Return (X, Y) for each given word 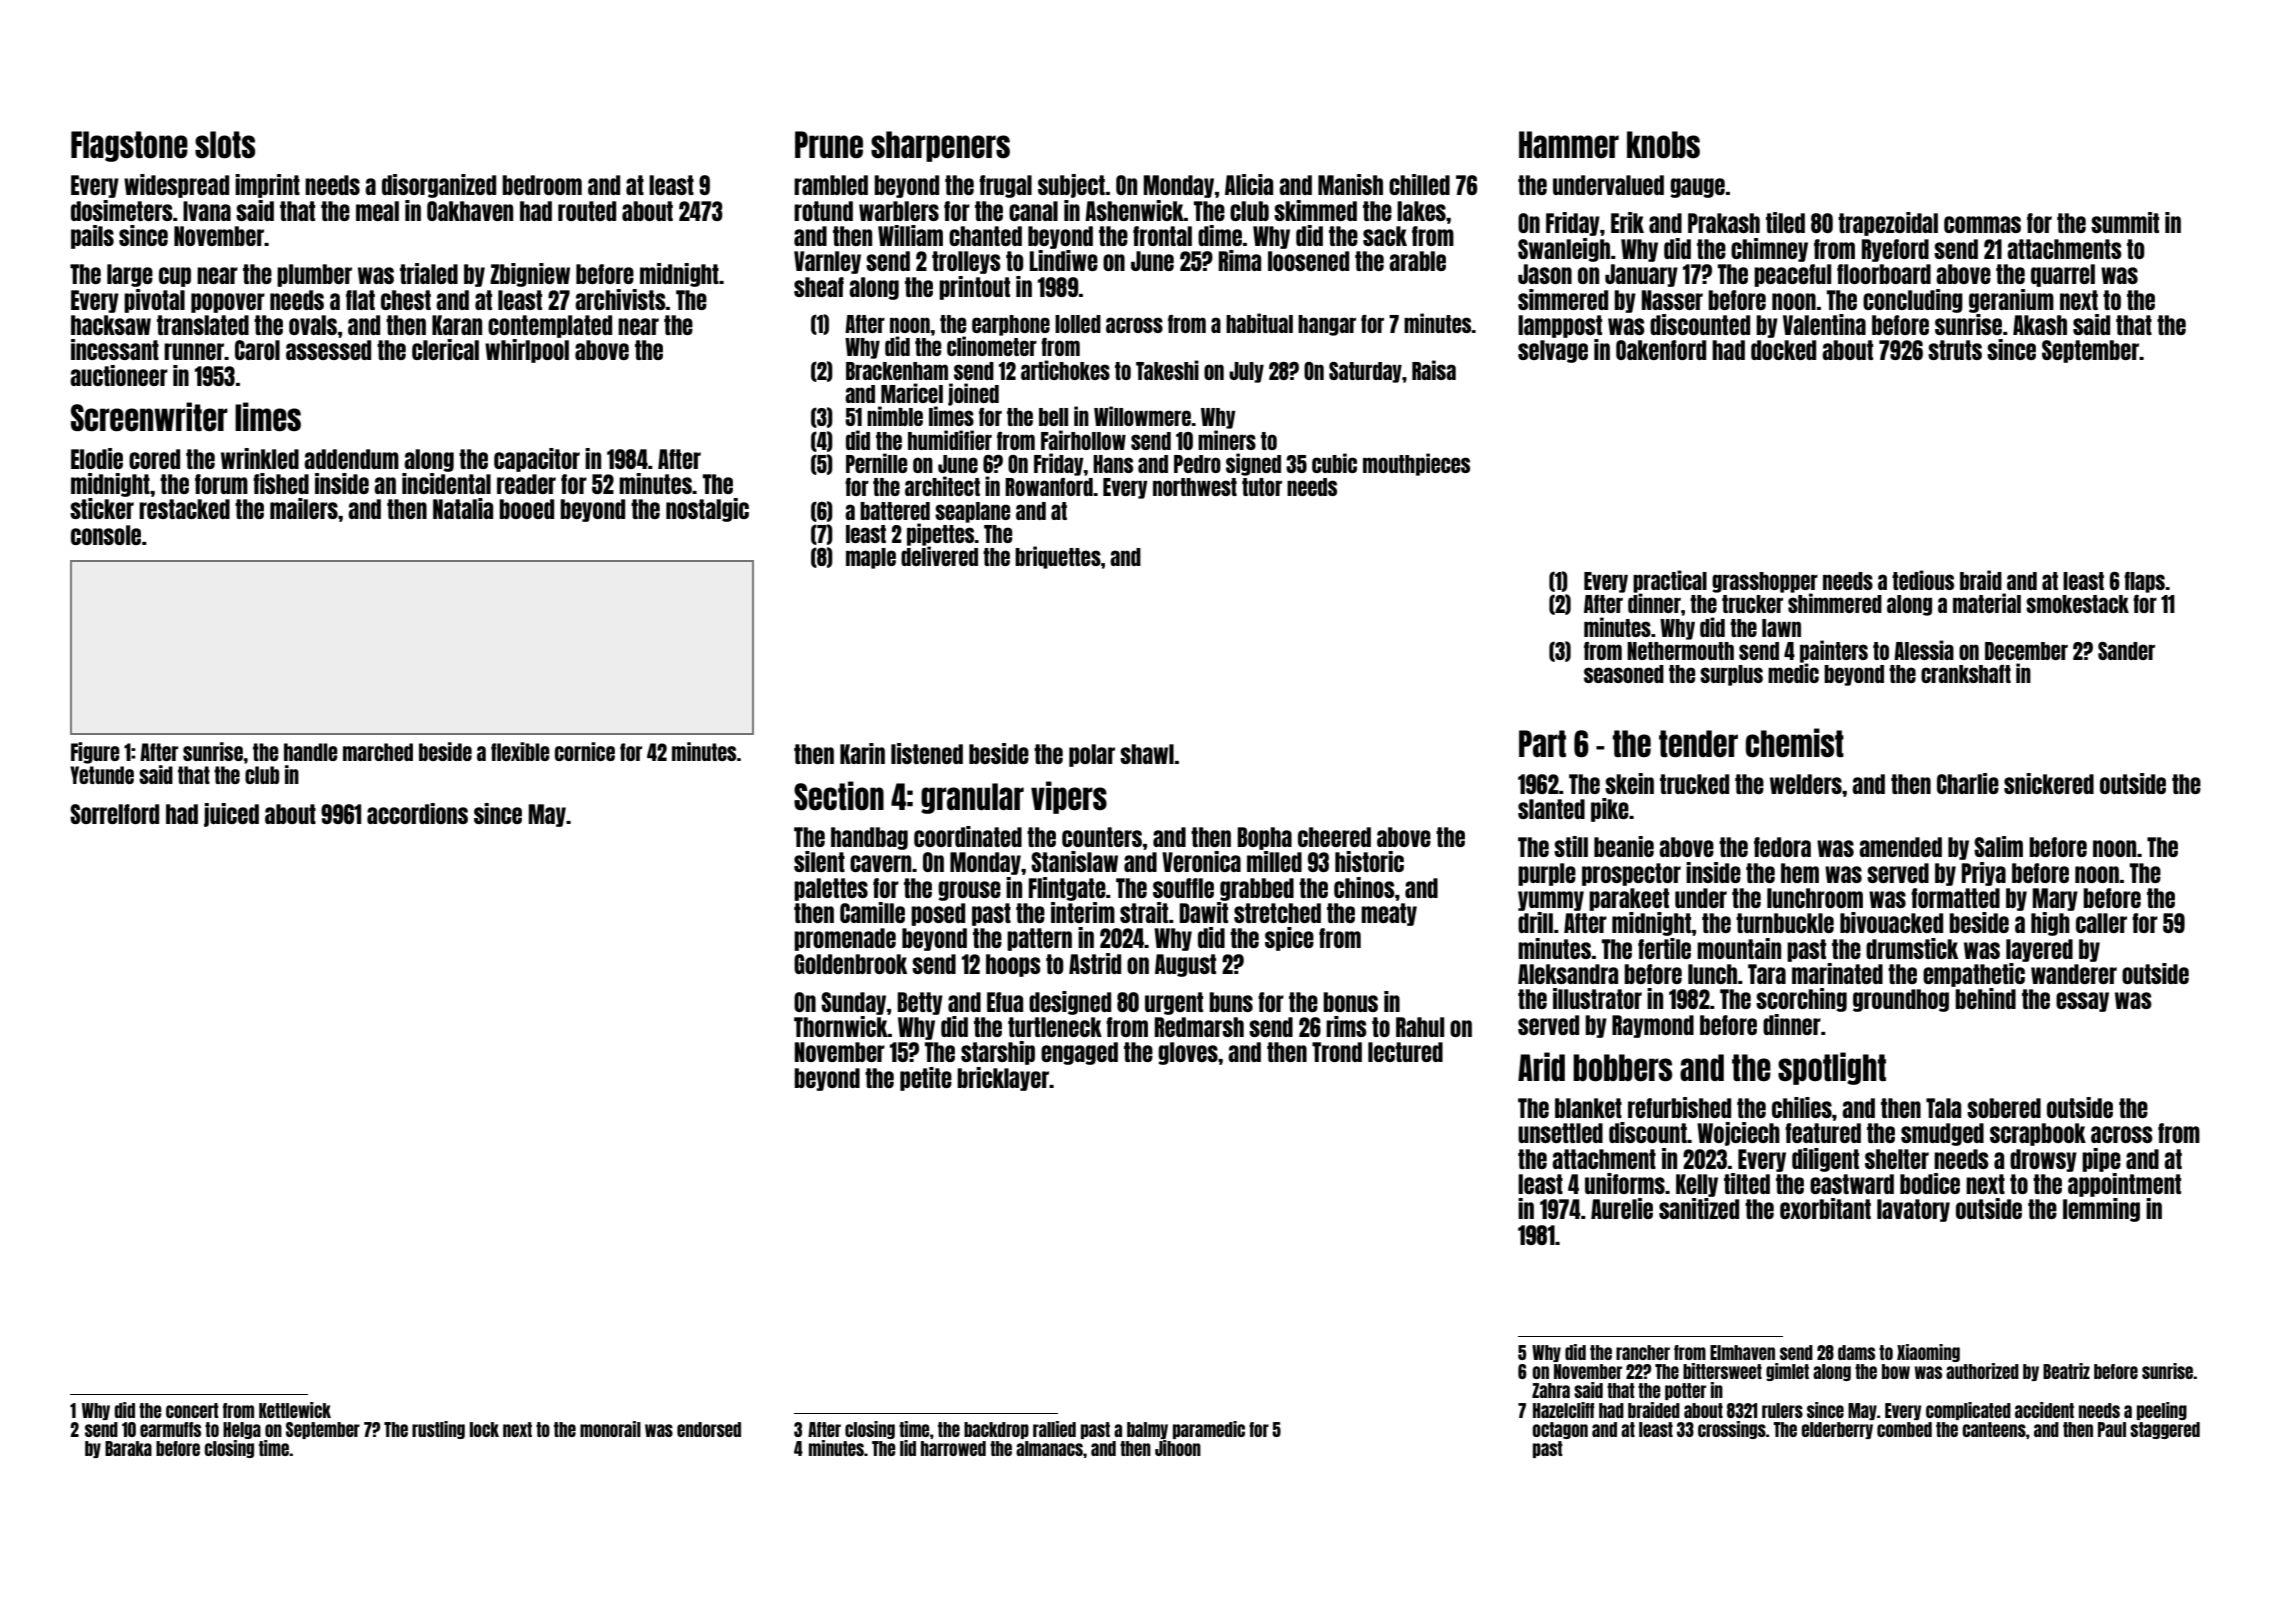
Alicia (1249, 184)
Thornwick (841, 1026)
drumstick (1912, 948)
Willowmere (1142, 416)
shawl (1147, 754)
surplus (1731, 675)
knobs (1663, 145)
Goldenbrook (850, 964)
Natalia (463, 508)
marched (378, 752)
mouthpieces (1416, 464)
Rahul (1420, 1027)
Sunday (853, 1003)
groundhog (1901, 1000)
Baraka (128, 1448)
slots (225, 145)
